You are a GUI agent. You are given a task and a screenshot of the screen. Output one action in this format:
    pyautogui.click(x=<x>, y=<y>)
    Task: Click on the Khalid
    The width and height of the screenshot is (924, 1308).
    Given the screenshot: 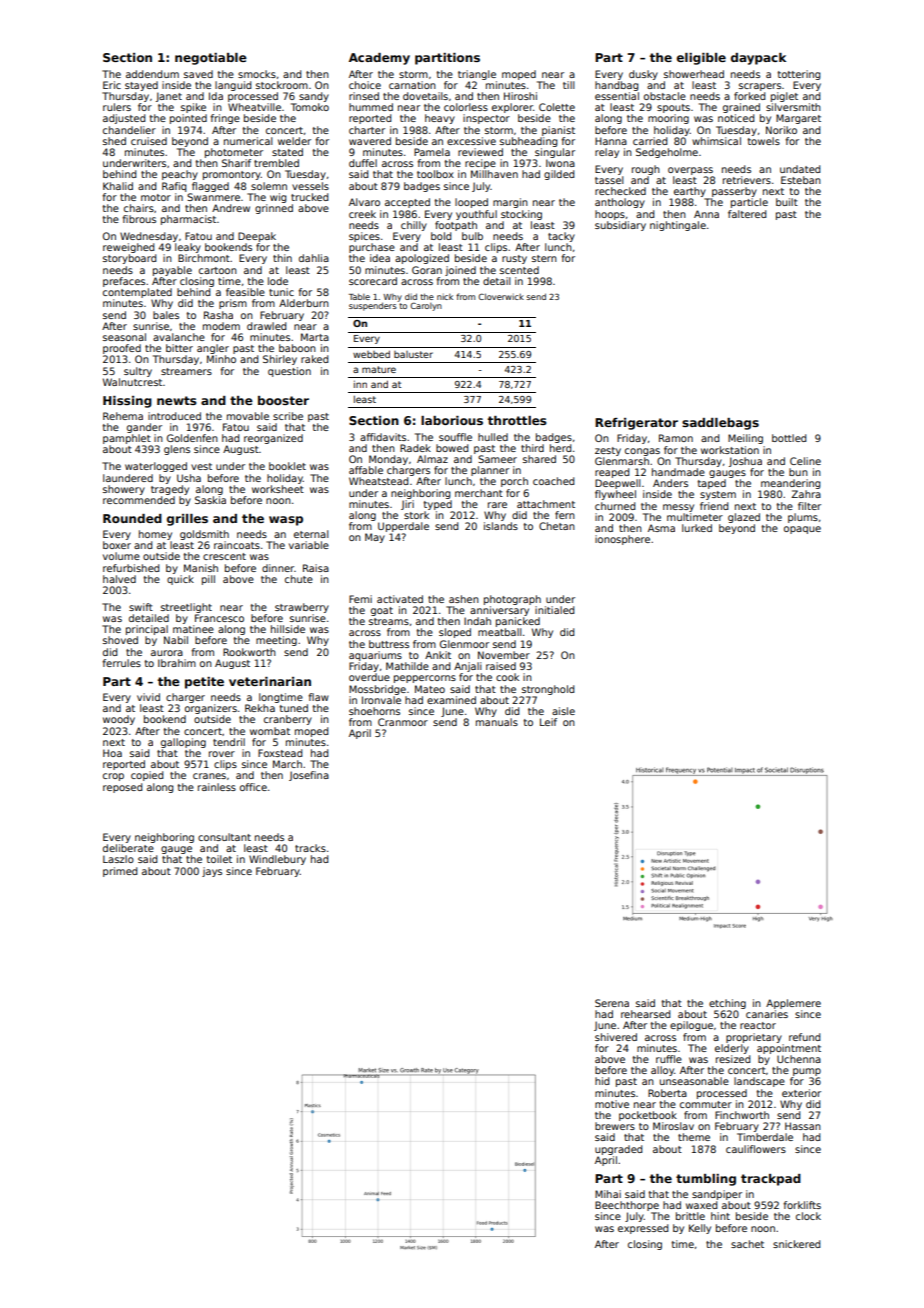 What is the action you would take?
    pyautogui.click(x=118, y=186)
